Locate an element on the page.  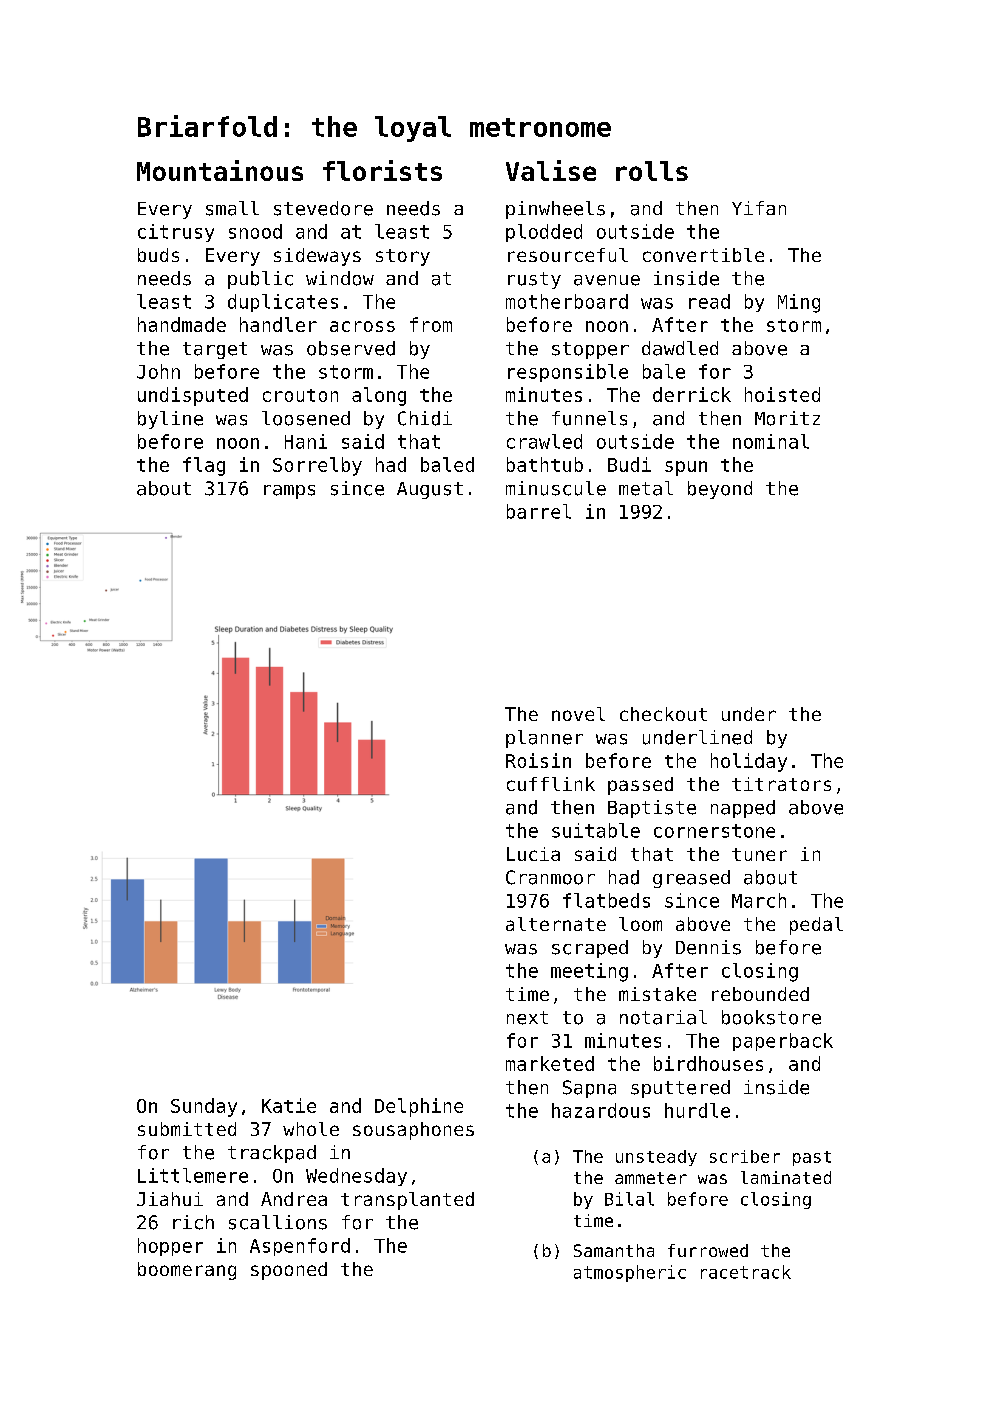
flag is located at coordinates (204, 466).
